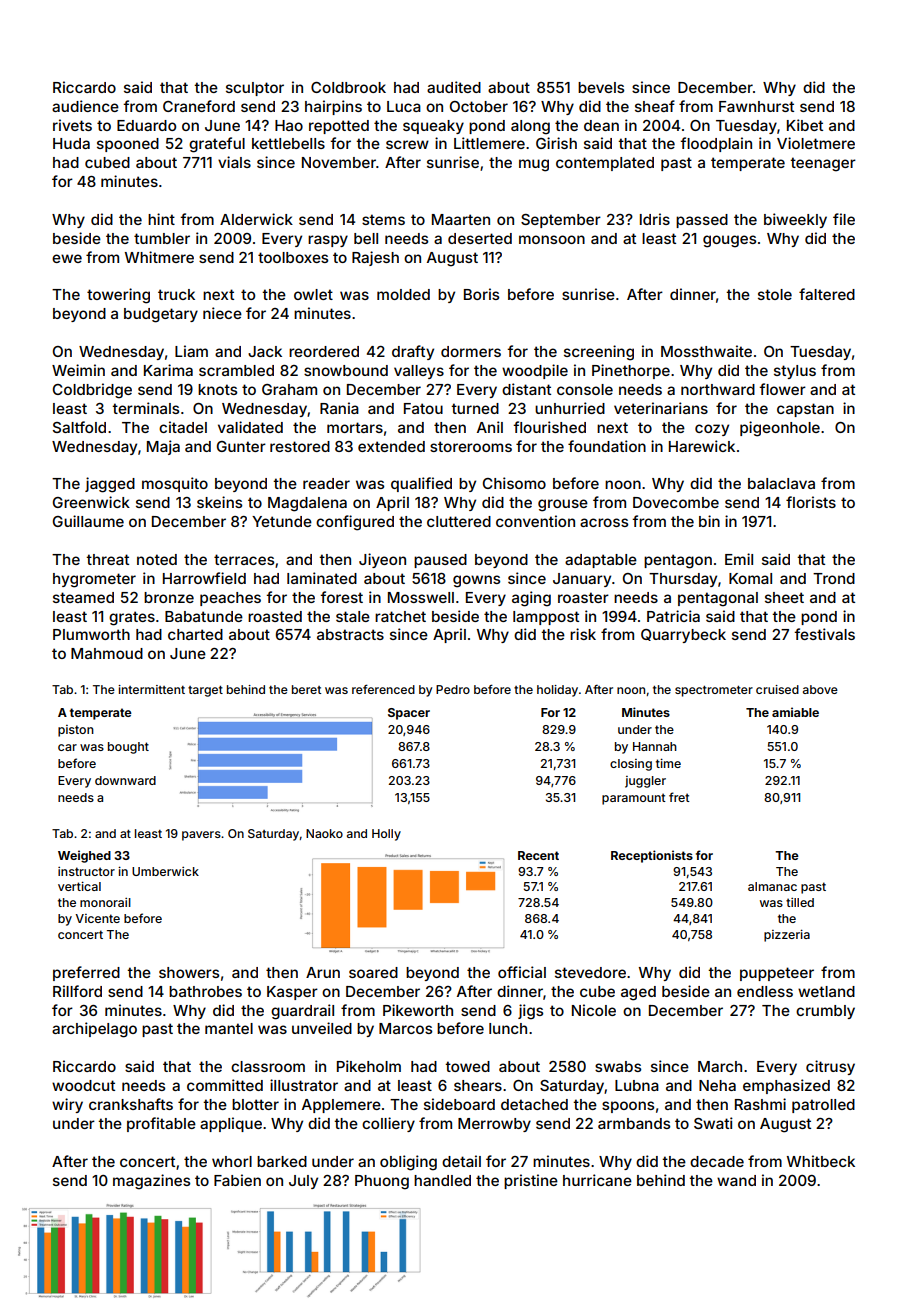 This page has height=1316, width=908. Describe the element at coordinates (805, 125) in the page. I see `Kibet` at that location.
